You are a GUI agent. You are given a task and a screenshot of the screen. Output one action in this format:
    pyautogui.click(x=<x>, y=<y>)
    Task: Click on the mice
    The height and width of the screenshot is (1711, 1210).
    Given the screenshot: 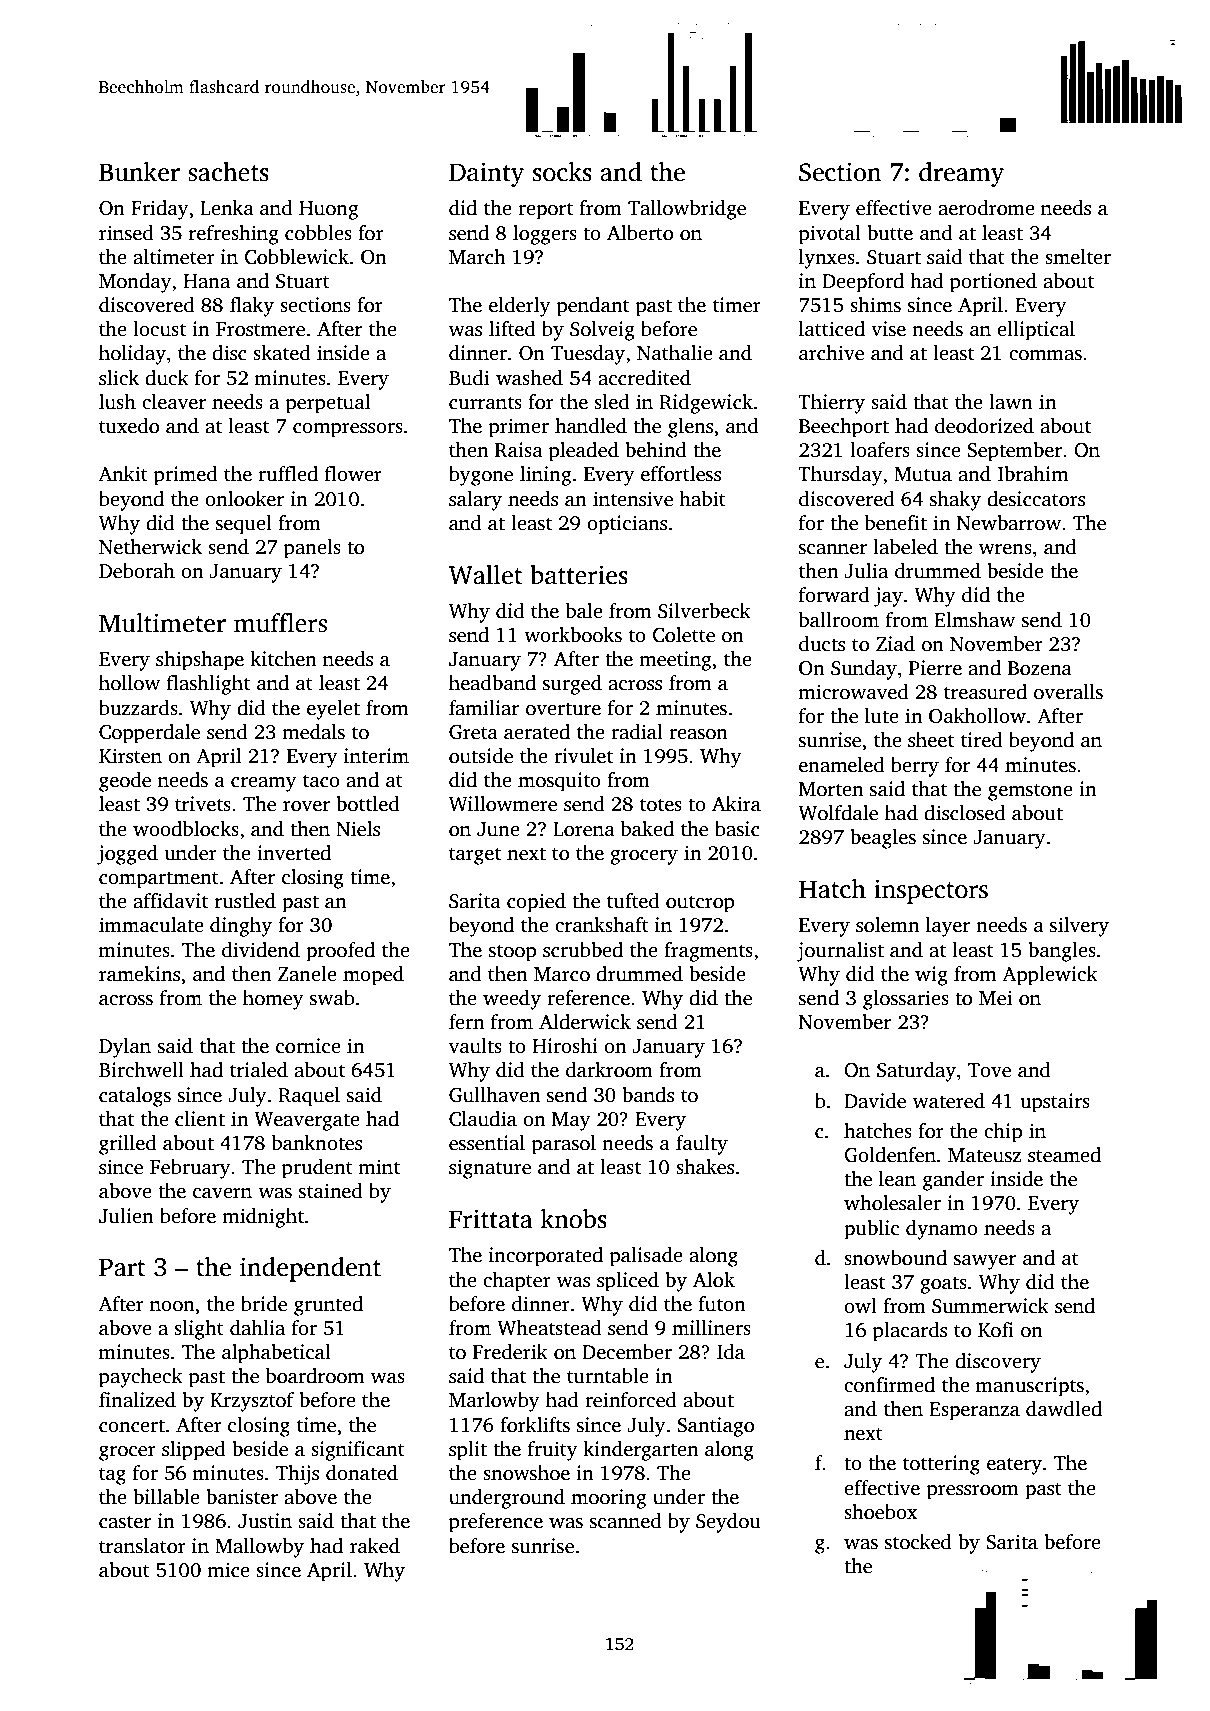 What is the action you would take?
    pyautogui.click(x=228, y=1570)
